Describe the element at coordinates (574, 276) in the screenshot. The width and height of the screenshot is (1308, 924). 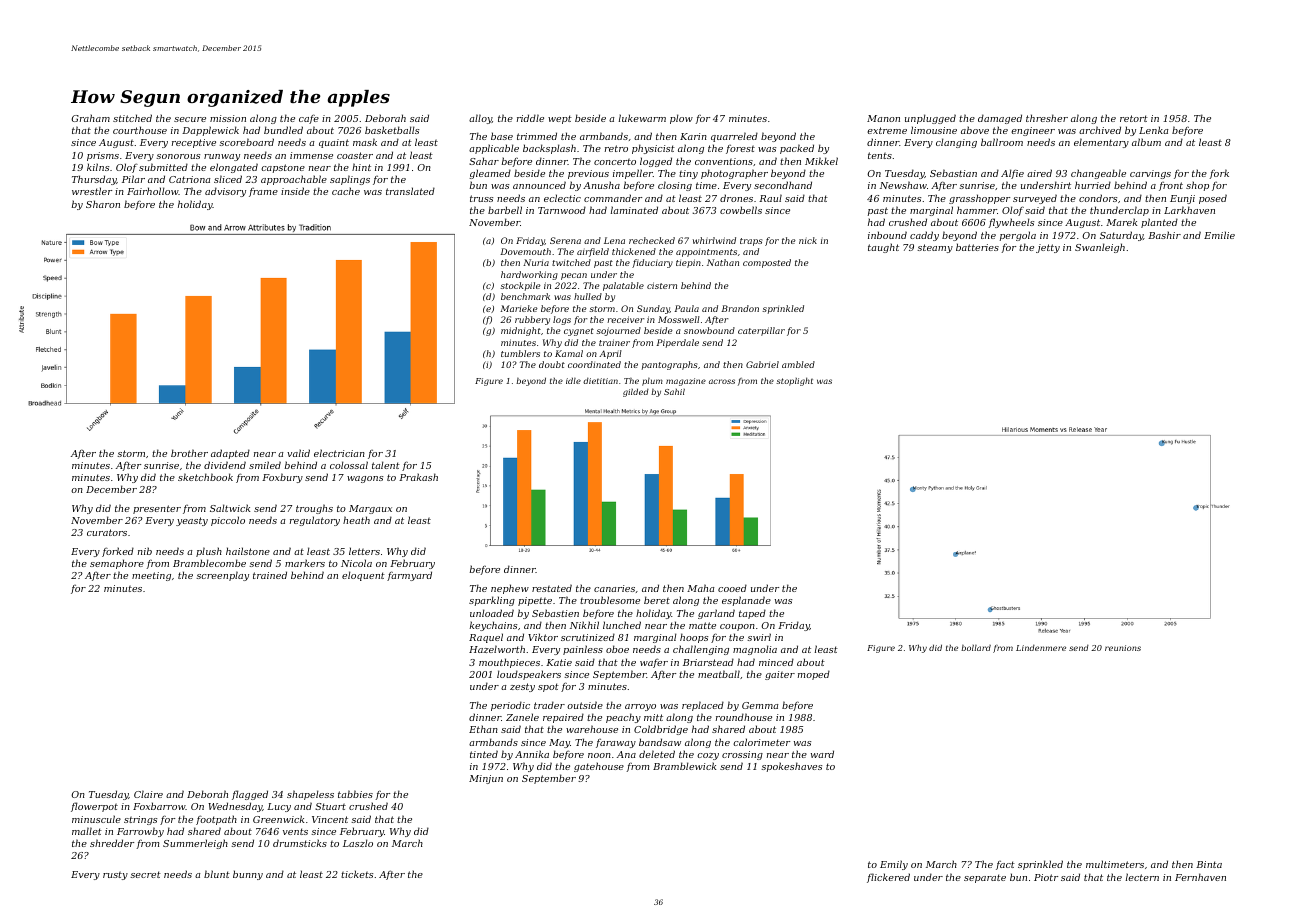
I see `pecan` at that location.
